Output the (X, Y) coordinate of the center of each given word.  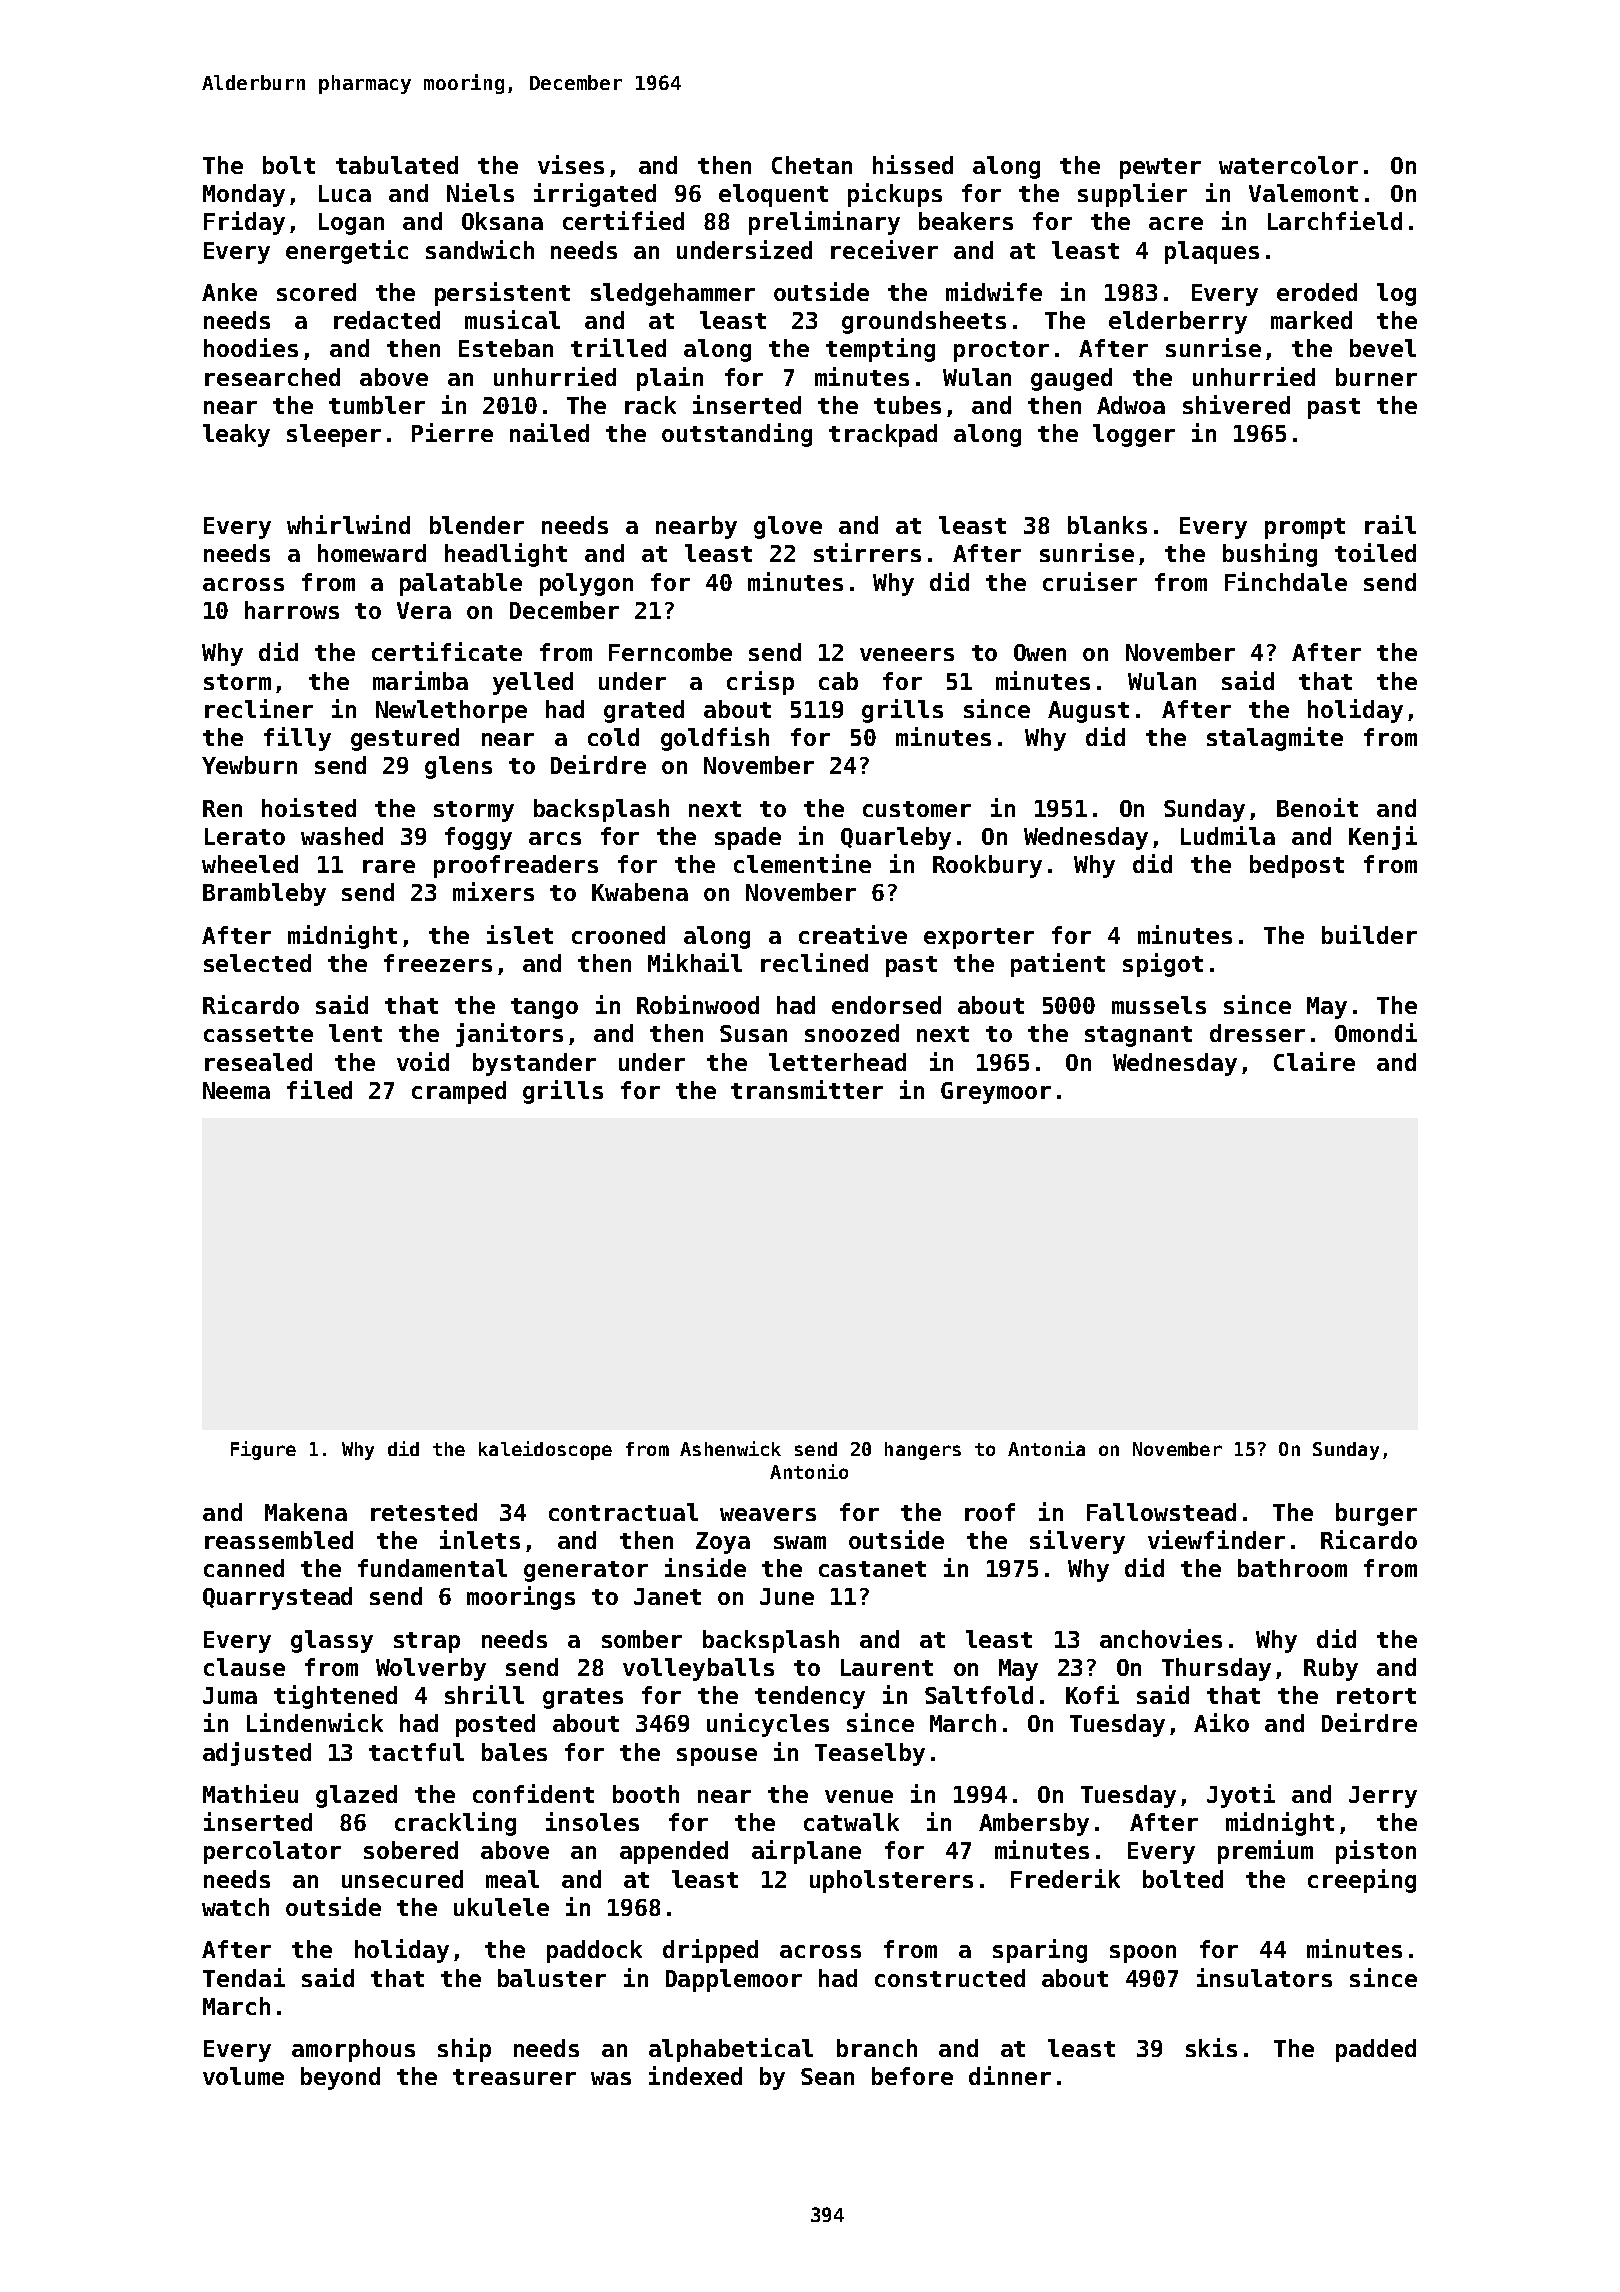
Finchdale (1286, 581)
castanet (872, 1569)
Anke (229, 292)
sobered (411, 1850)
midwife (994, 291)
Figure (263, 1450)
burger (1376, 1514)
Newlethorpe (451, 711)
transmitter (807, 1089)
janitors (509, 1035)
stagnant (1138, 1036)
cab (838, 681)
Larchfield (1335, 220)
